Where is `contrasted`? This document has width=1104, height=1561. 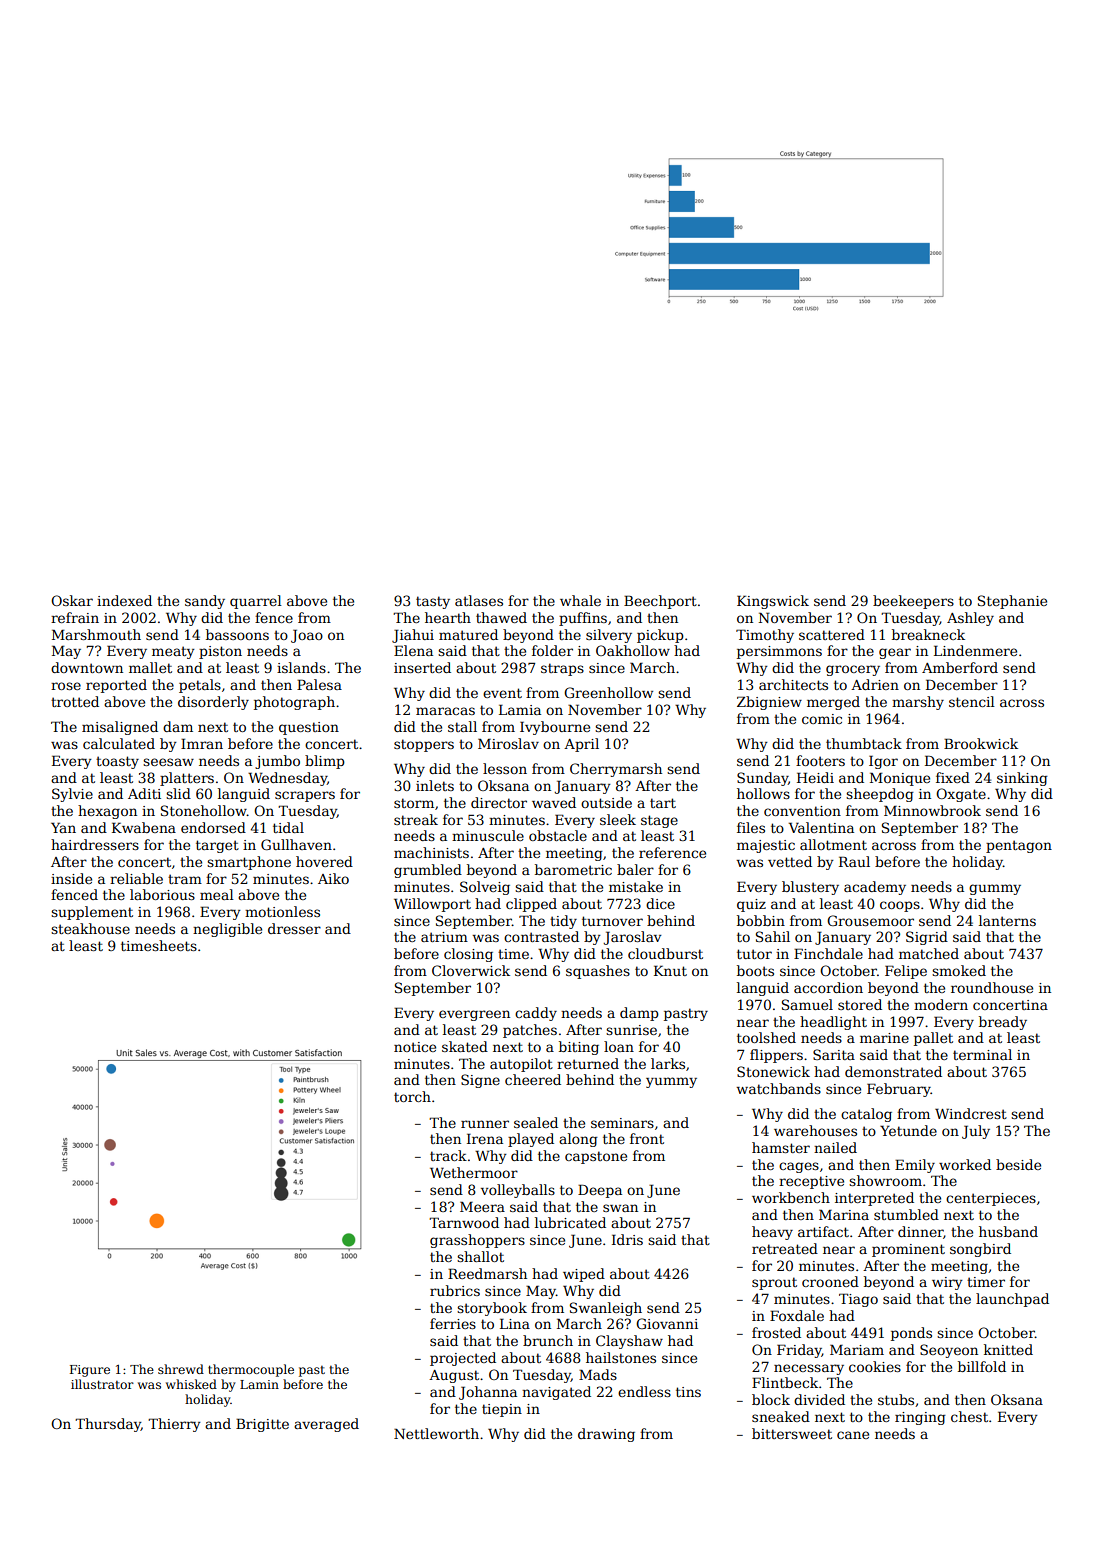 contrasted is located at coordinates (541, 936).
